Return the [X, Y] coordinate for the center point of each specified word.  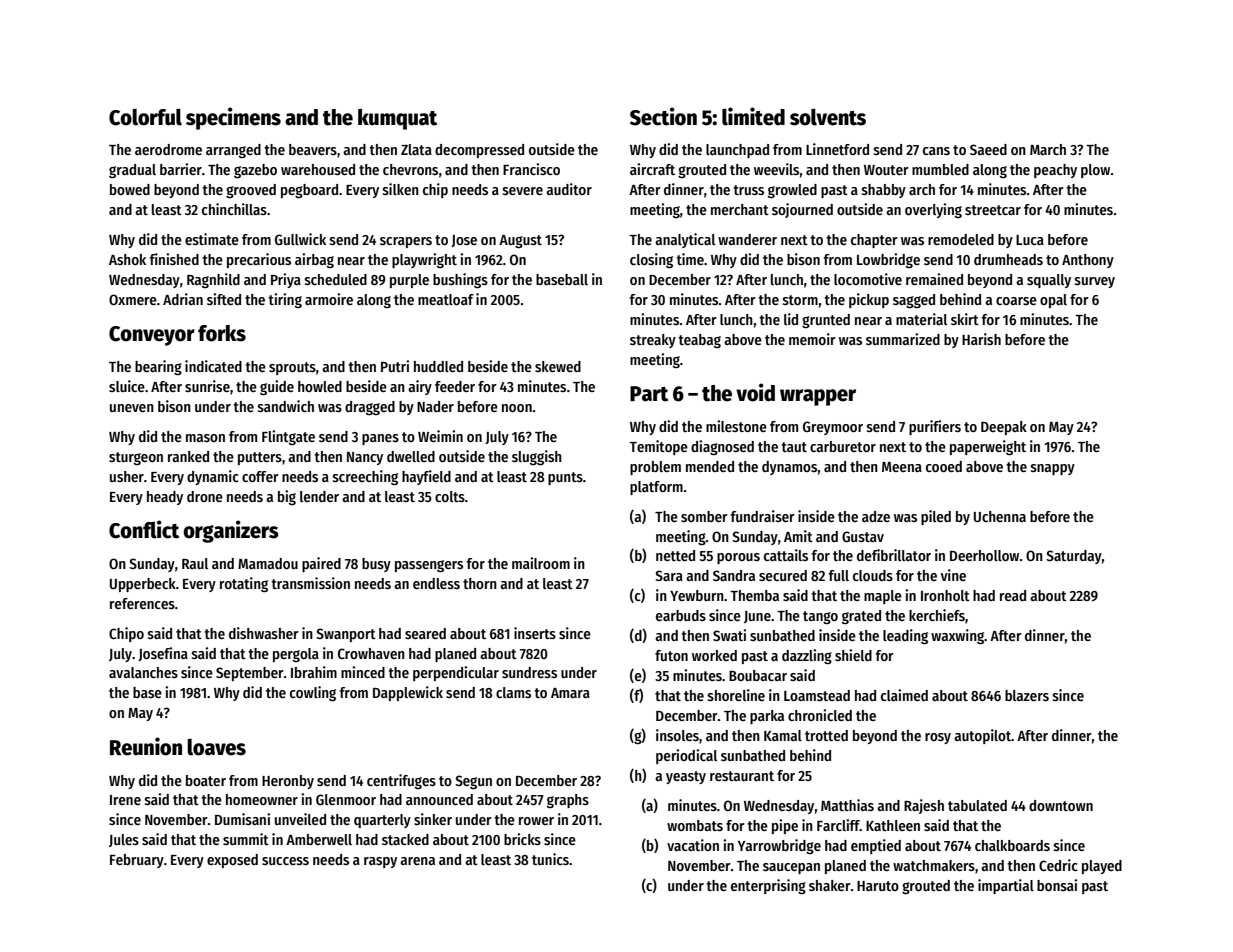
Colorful [145, 117]
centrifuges [401, 781]
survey [1095, 282]
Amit [798, 536]
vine [953, 575]
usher [127, 476]
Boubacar [758, 675]
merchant [740, 209]
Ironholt [945, 595]
